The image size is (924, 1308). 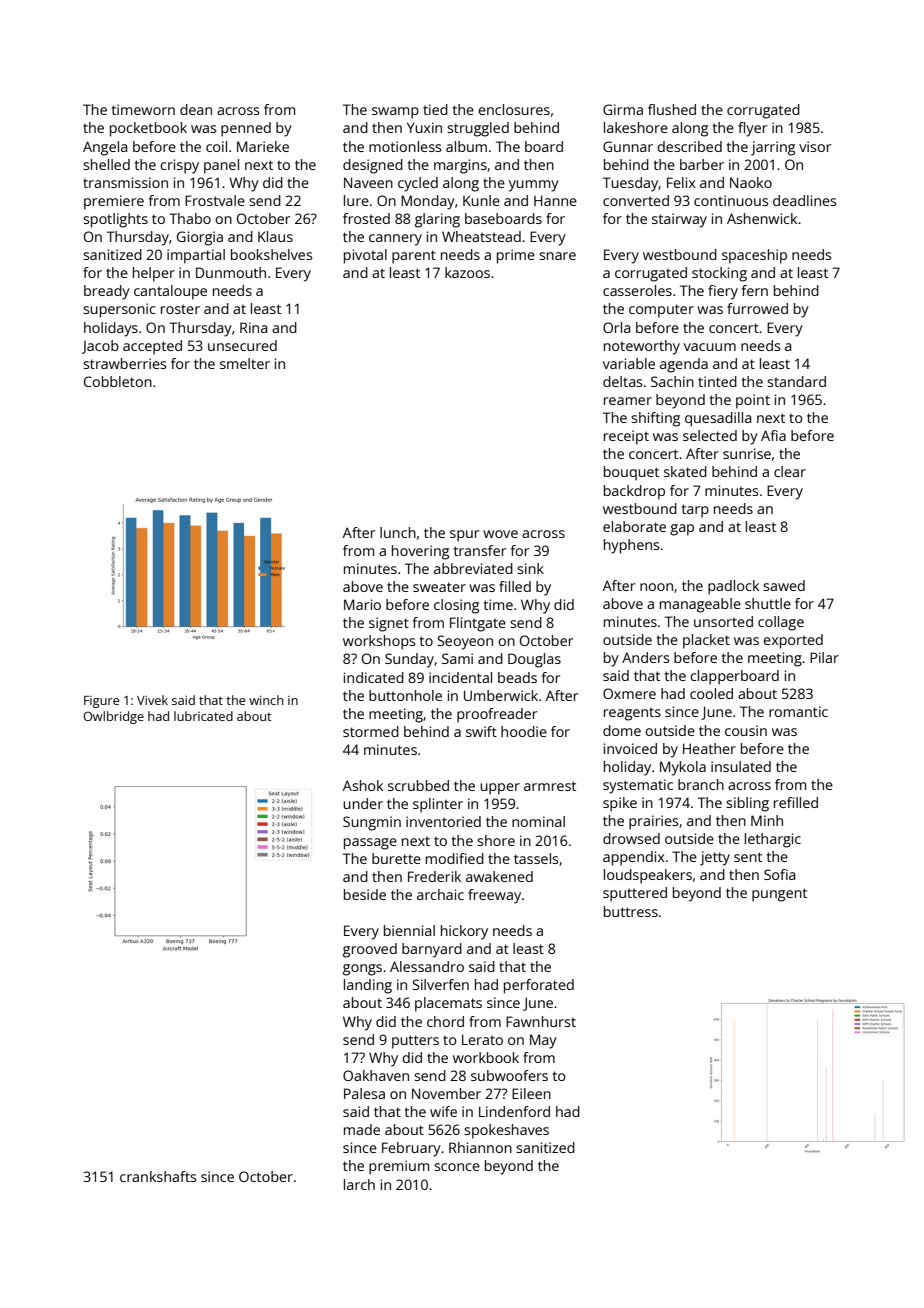 I want to click on noon, so click(x=656, y=587).
